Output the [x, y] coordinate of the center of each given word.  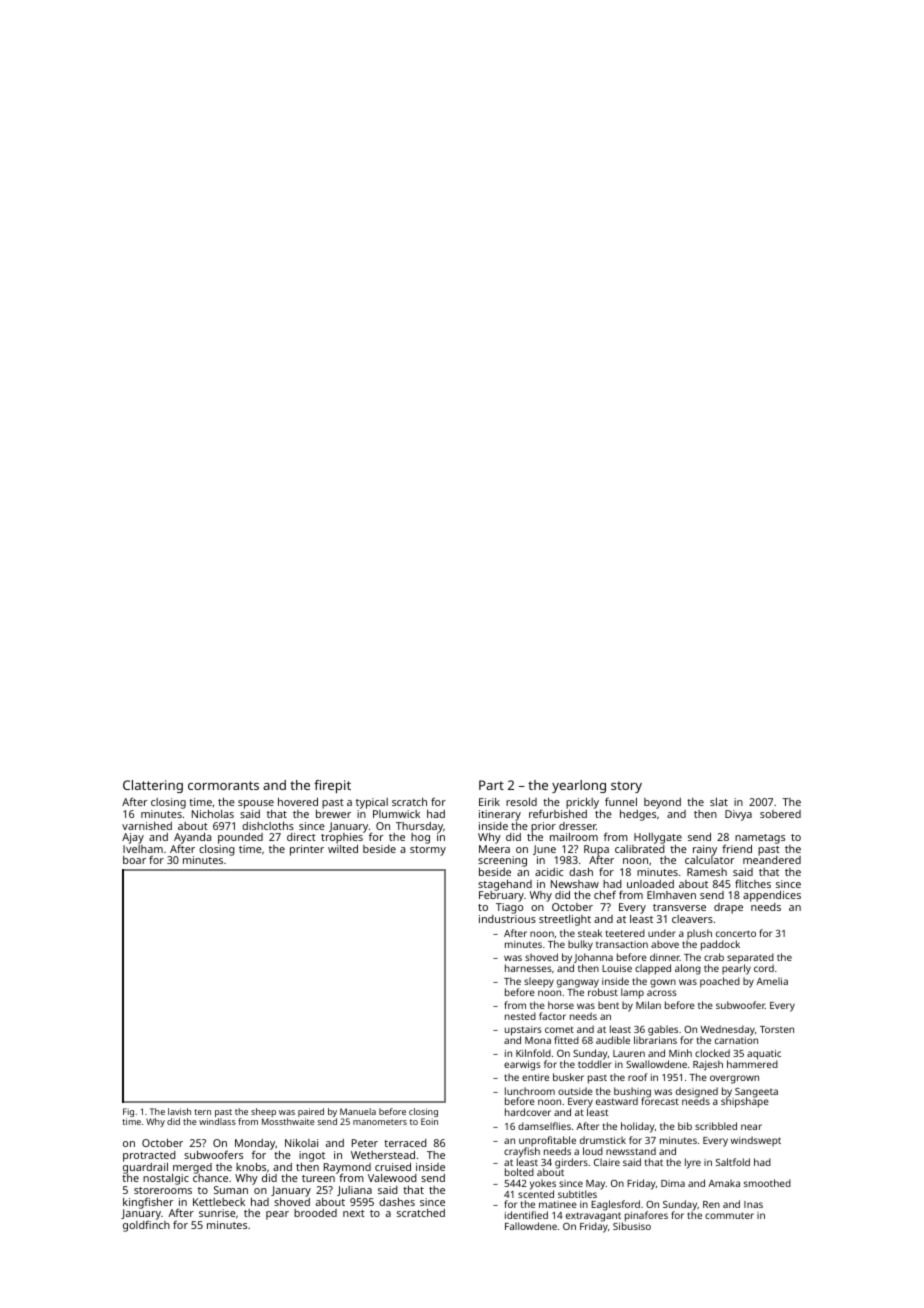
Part [491, 785]
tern [202, 1112]
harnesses [528, 968]
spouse [256, 804]
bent [608, 1005]
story [626, 787]
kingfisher [148, 1203]
